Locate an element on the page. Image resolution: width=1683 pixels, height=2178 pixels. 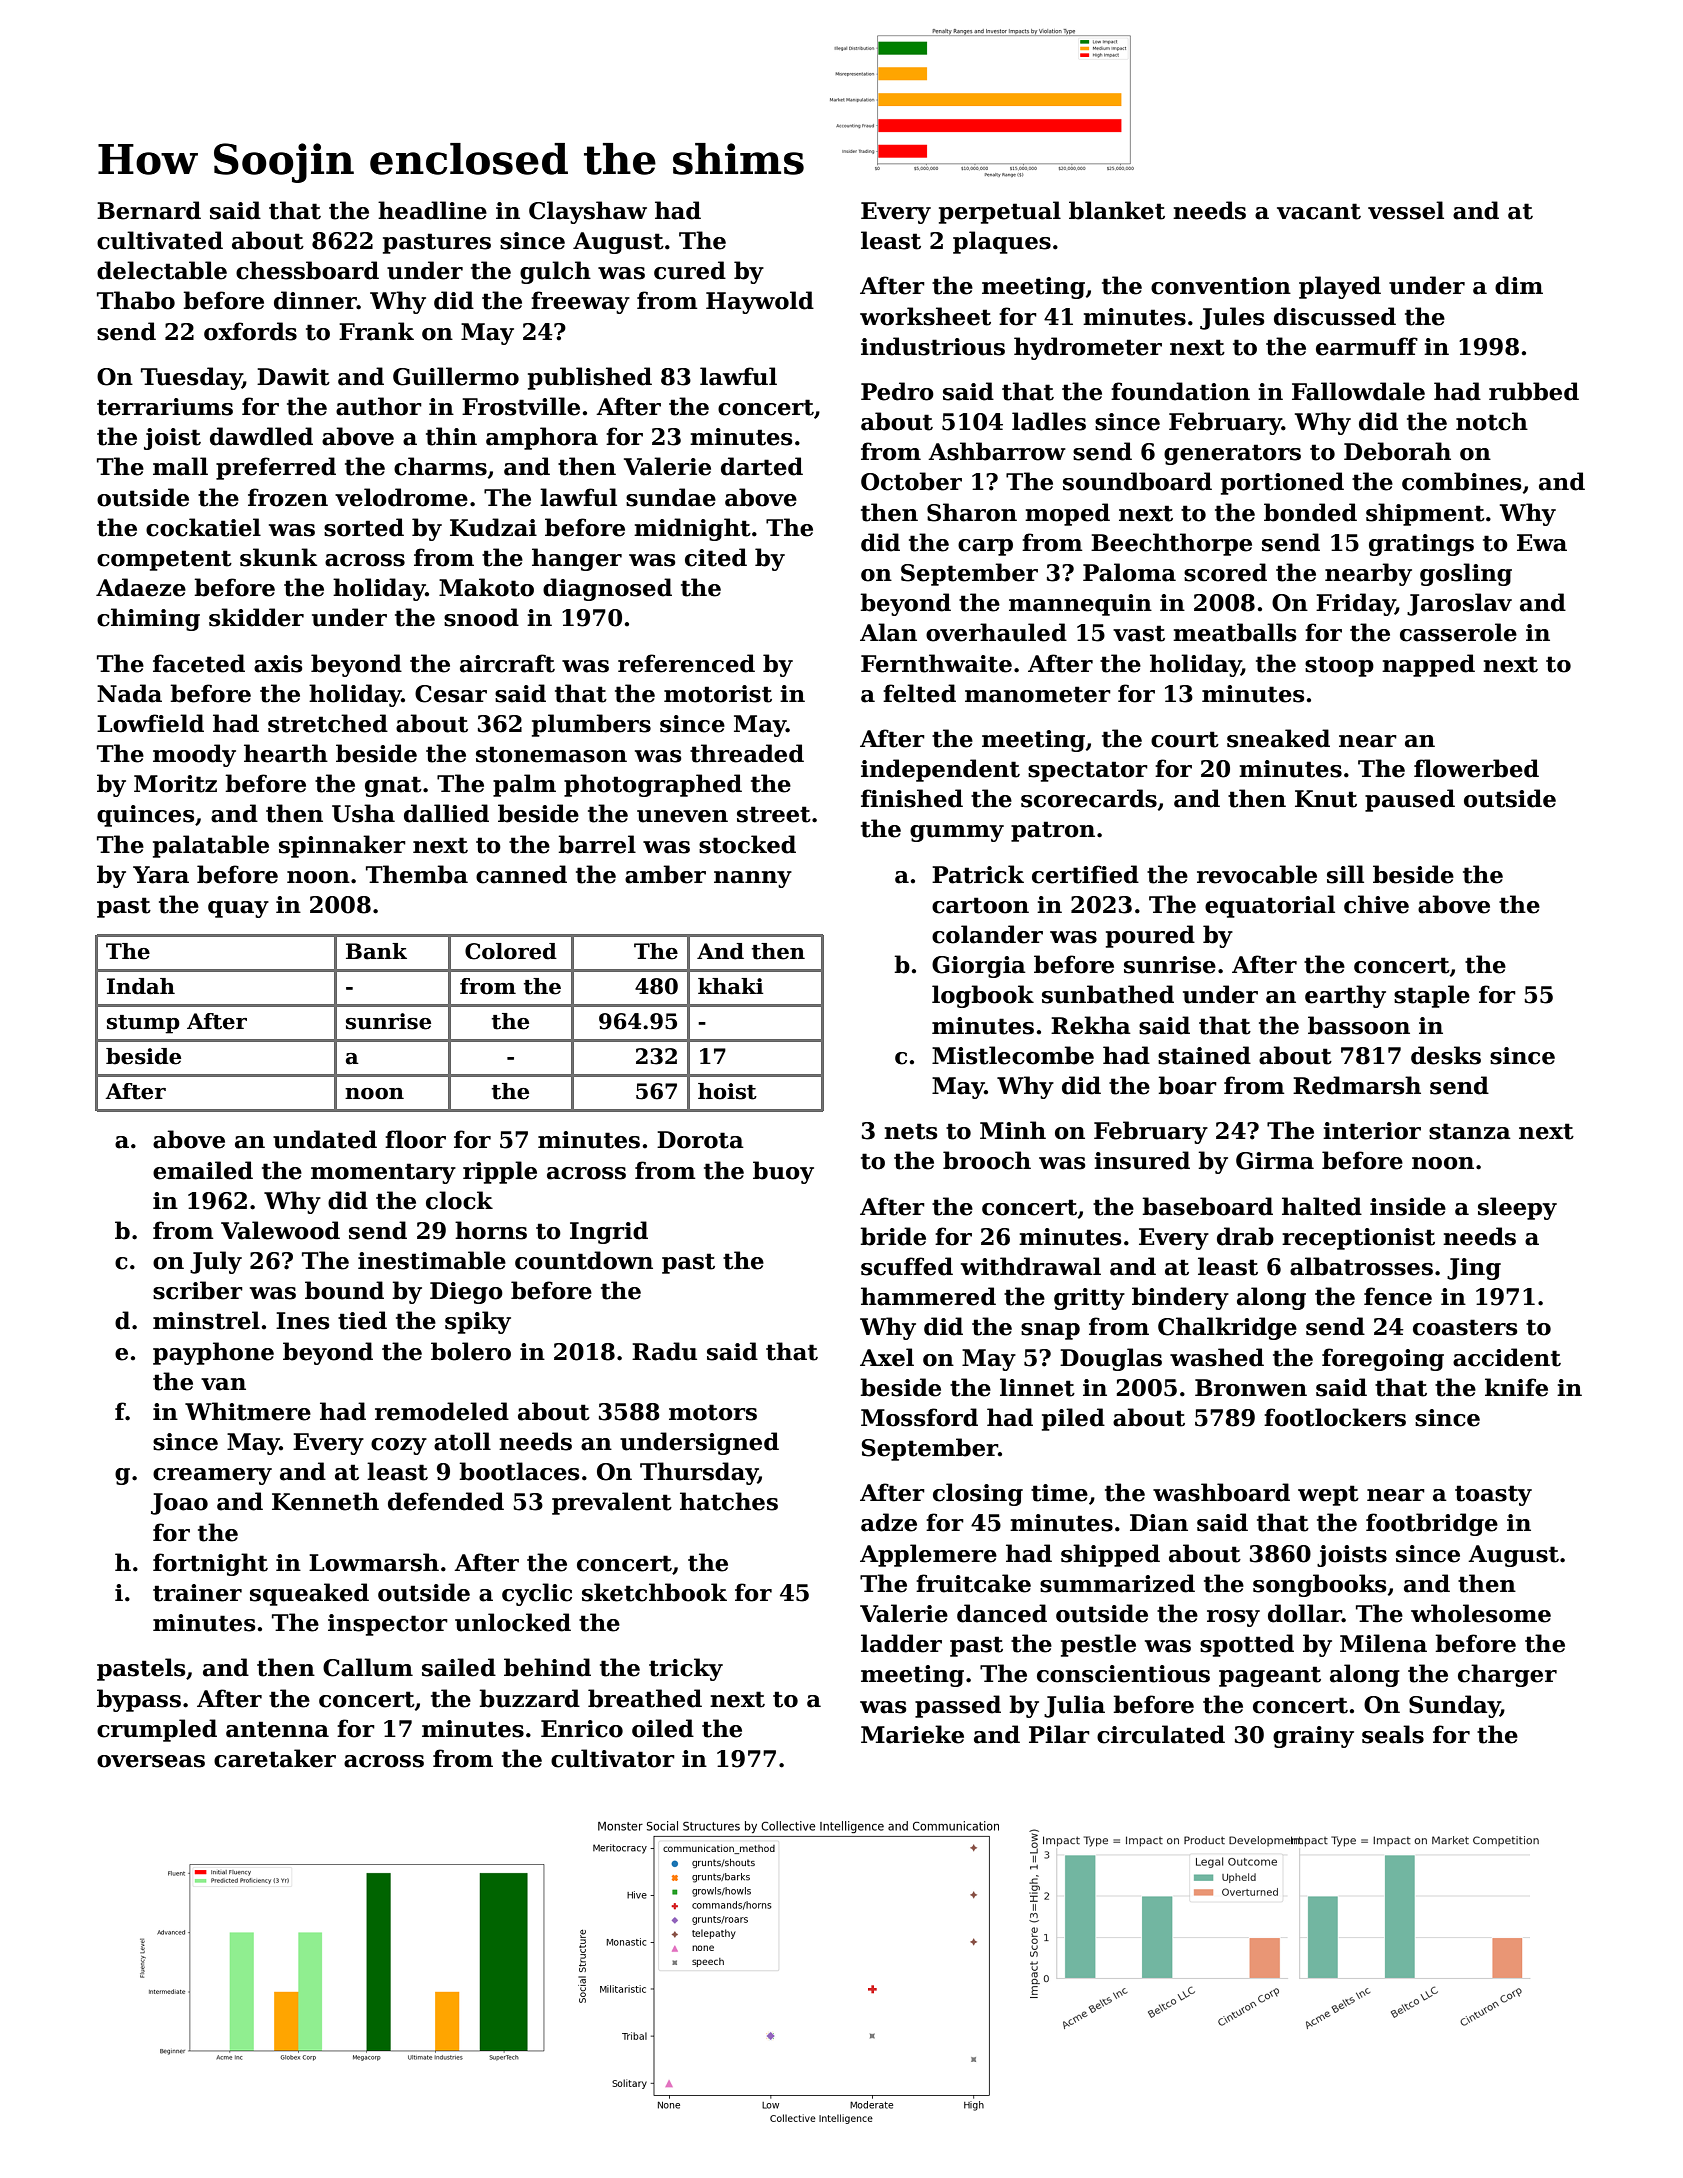
caretaker is located at coordinates (275, 1758).
